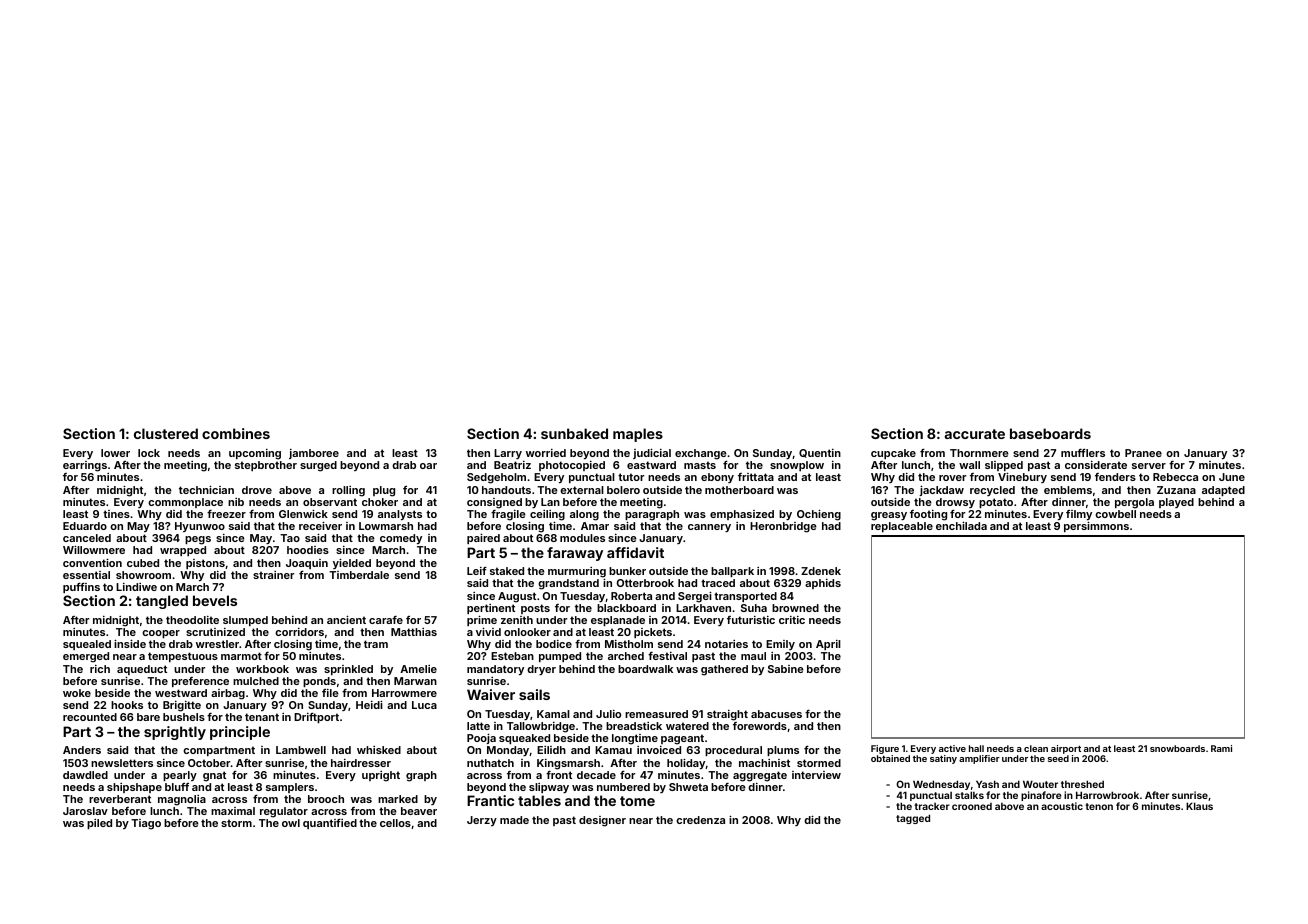 Image resolution: width=1308 pixels, height=924 pixels. I want to click on posts, so click(535, 609).
